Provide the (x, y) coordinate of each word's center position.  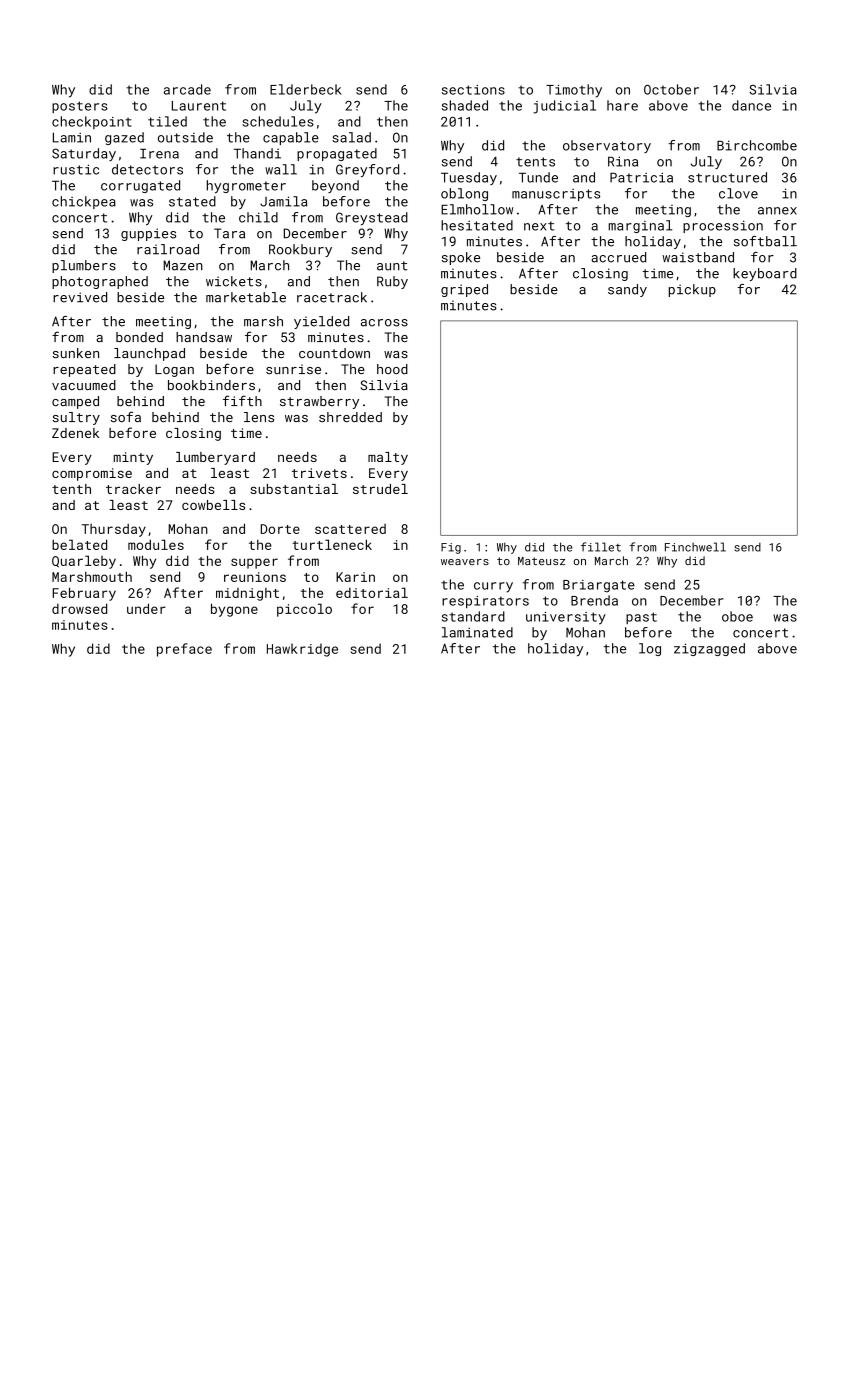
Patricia (641, 177)
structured (727, 177)
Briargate (599, 586)
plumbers (84, 266)
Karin (355, 577)
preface (184, 650)
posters (80, 107)
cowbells (213, 505)
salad (351, 137)
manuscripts (556, 195)
